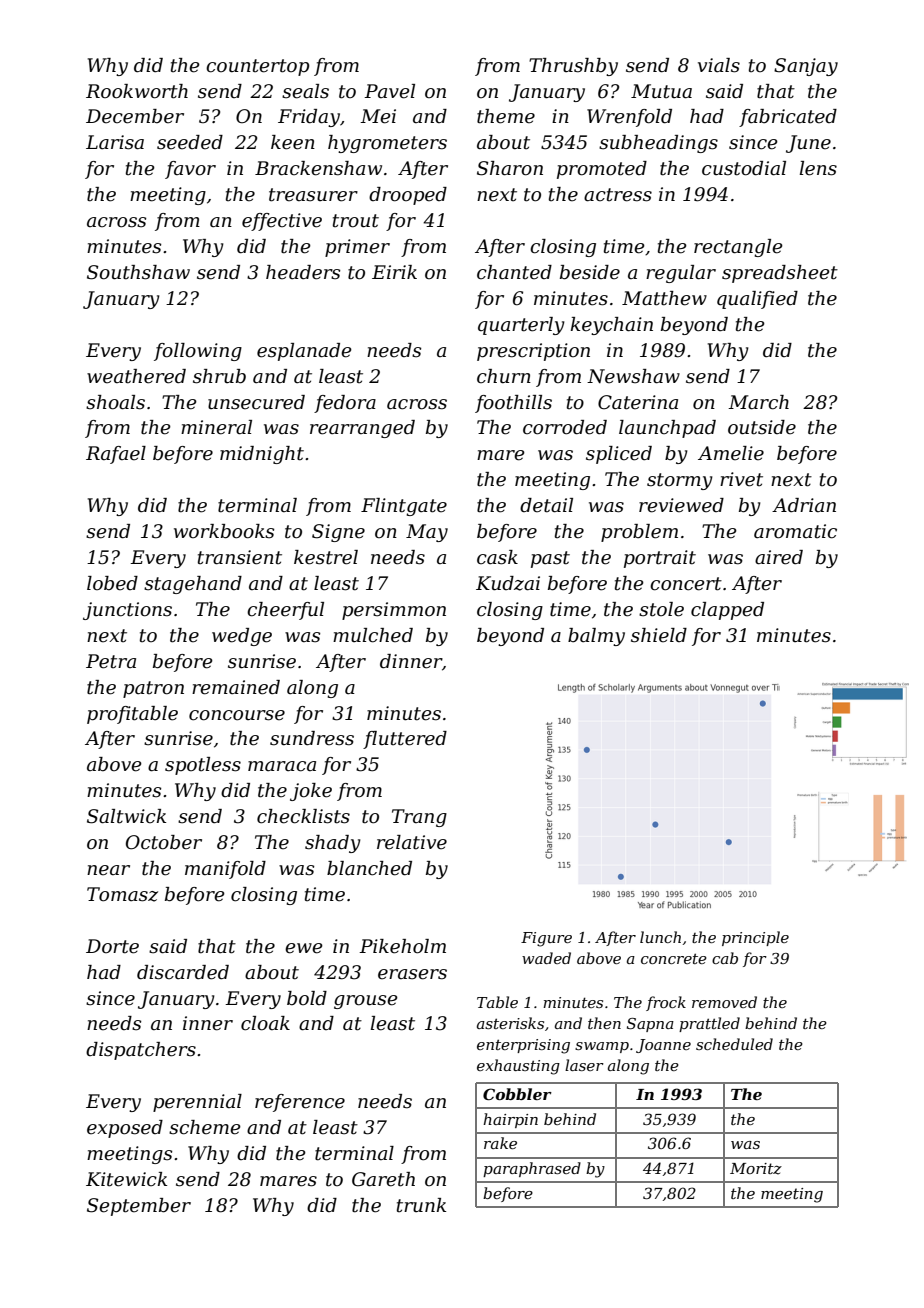 The width and height of the image is (924, 1308). Describe the element at coordinates (659, 635) in the image. I see `shield` at that location.
